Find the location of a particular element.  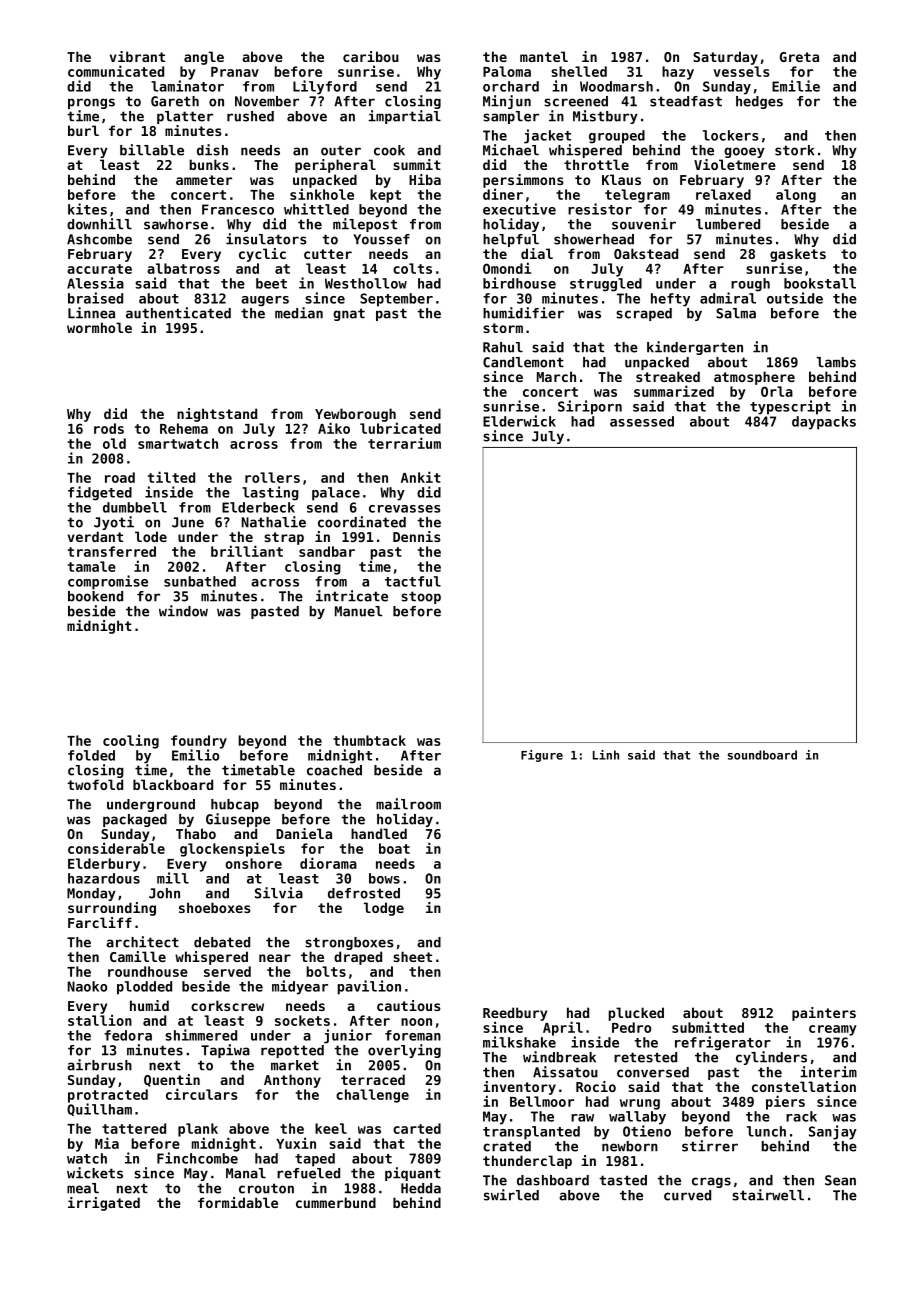

jacket is located at coordinates (547, 136).
